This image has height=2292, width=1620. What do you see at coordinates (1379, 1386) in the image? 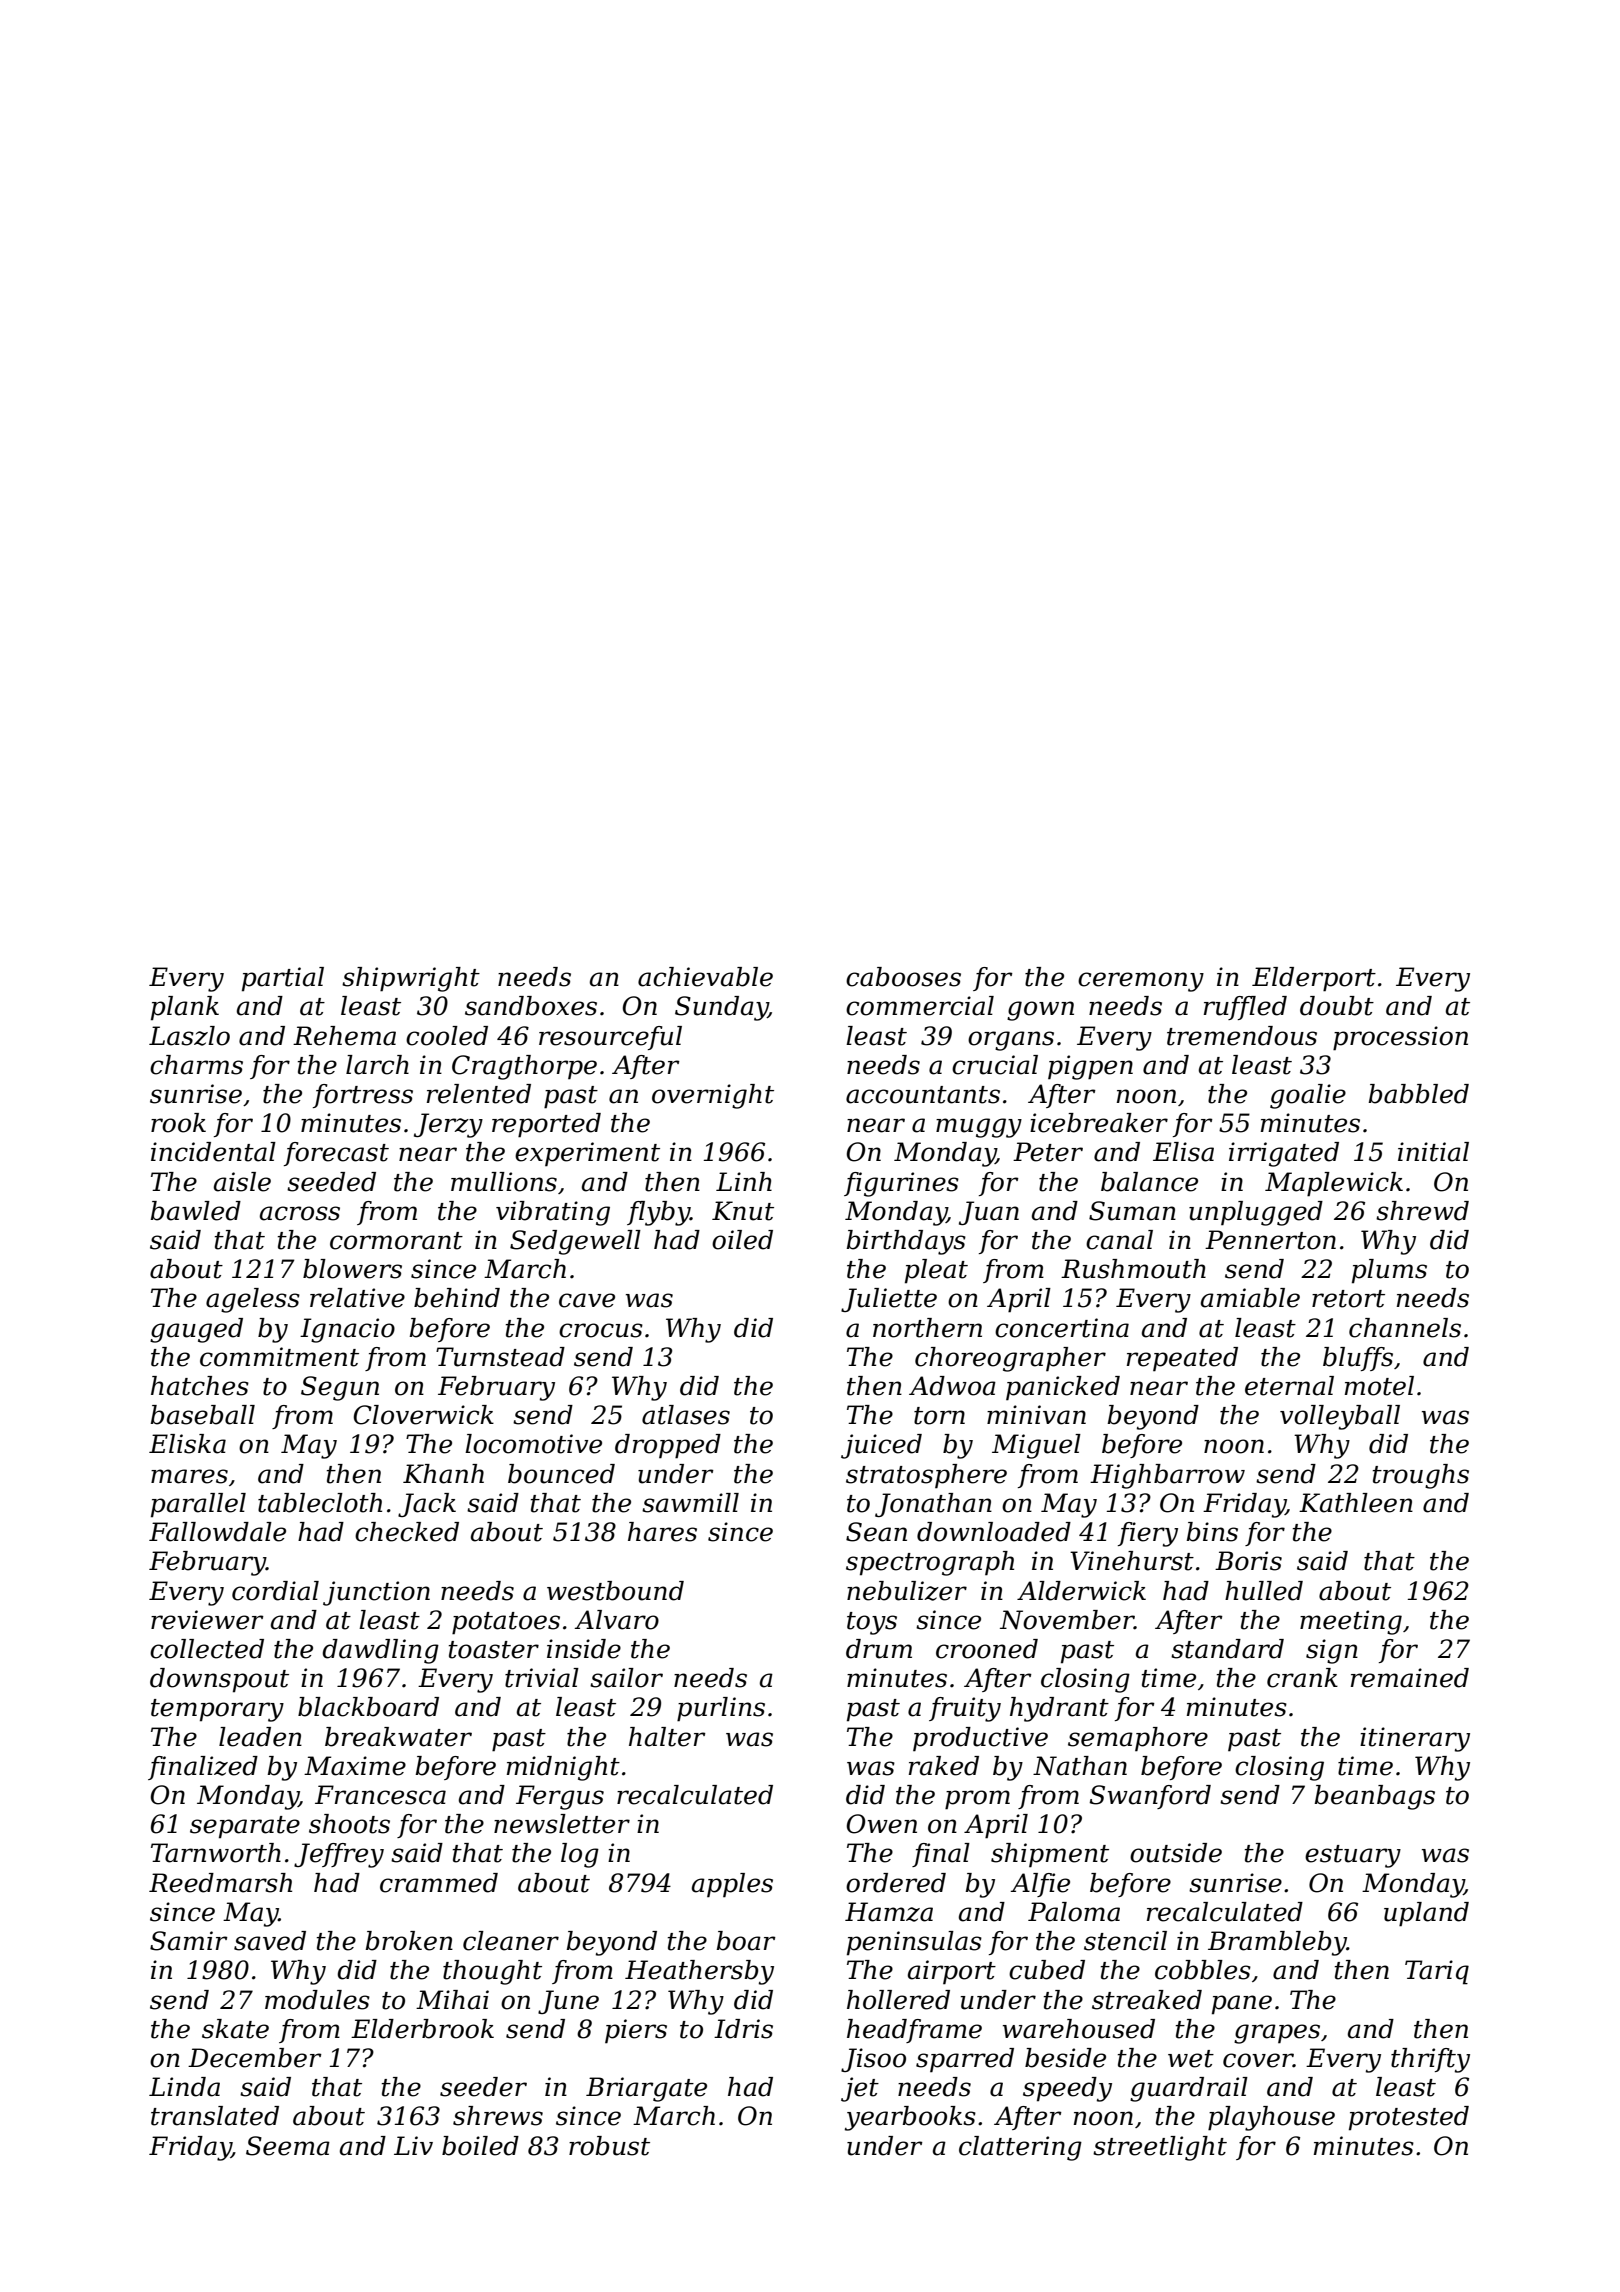
I see `motel` at bounding box center [1379, 1386].
